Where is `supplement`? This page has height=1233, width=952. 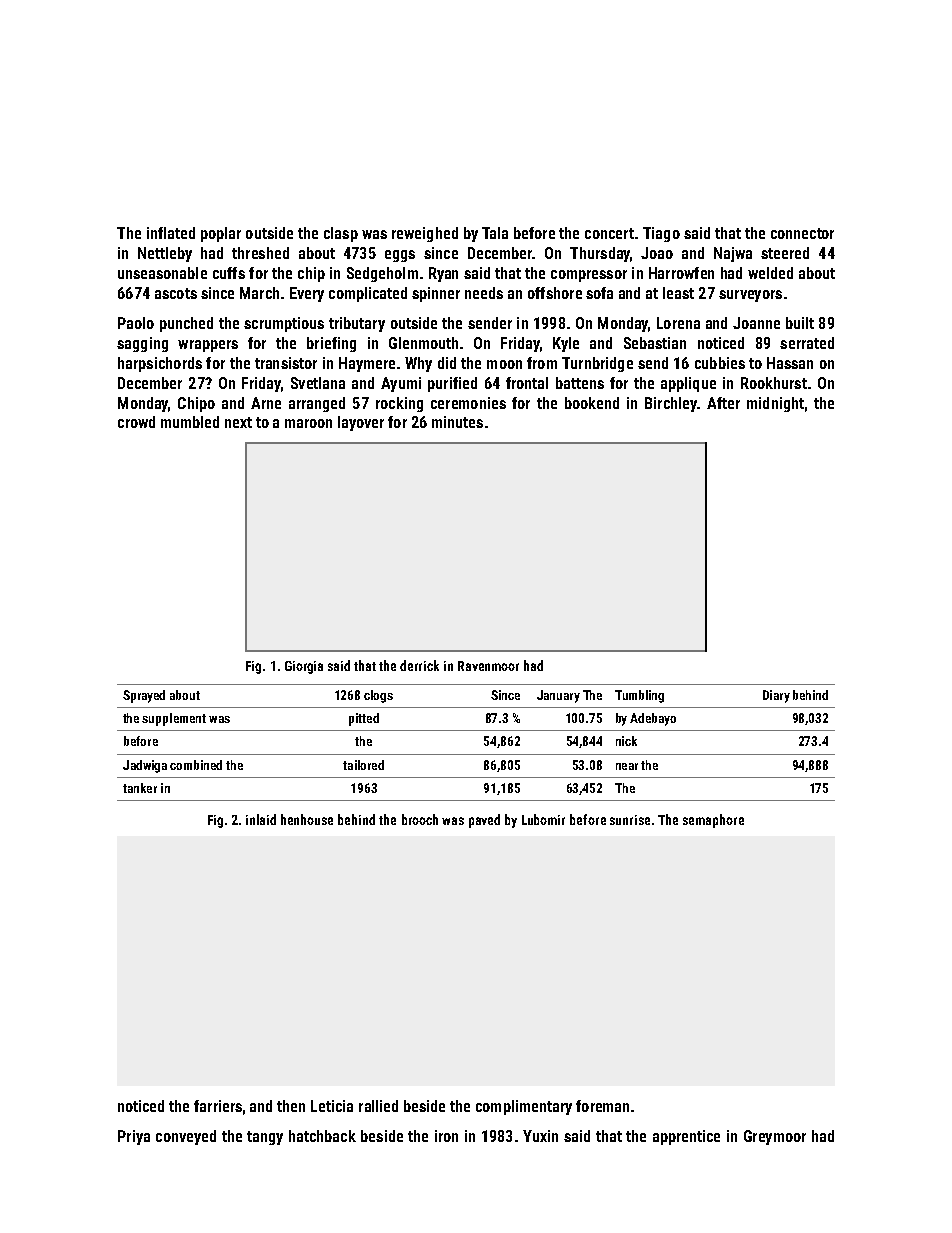 supplement is located at coordinates (174, 719).
